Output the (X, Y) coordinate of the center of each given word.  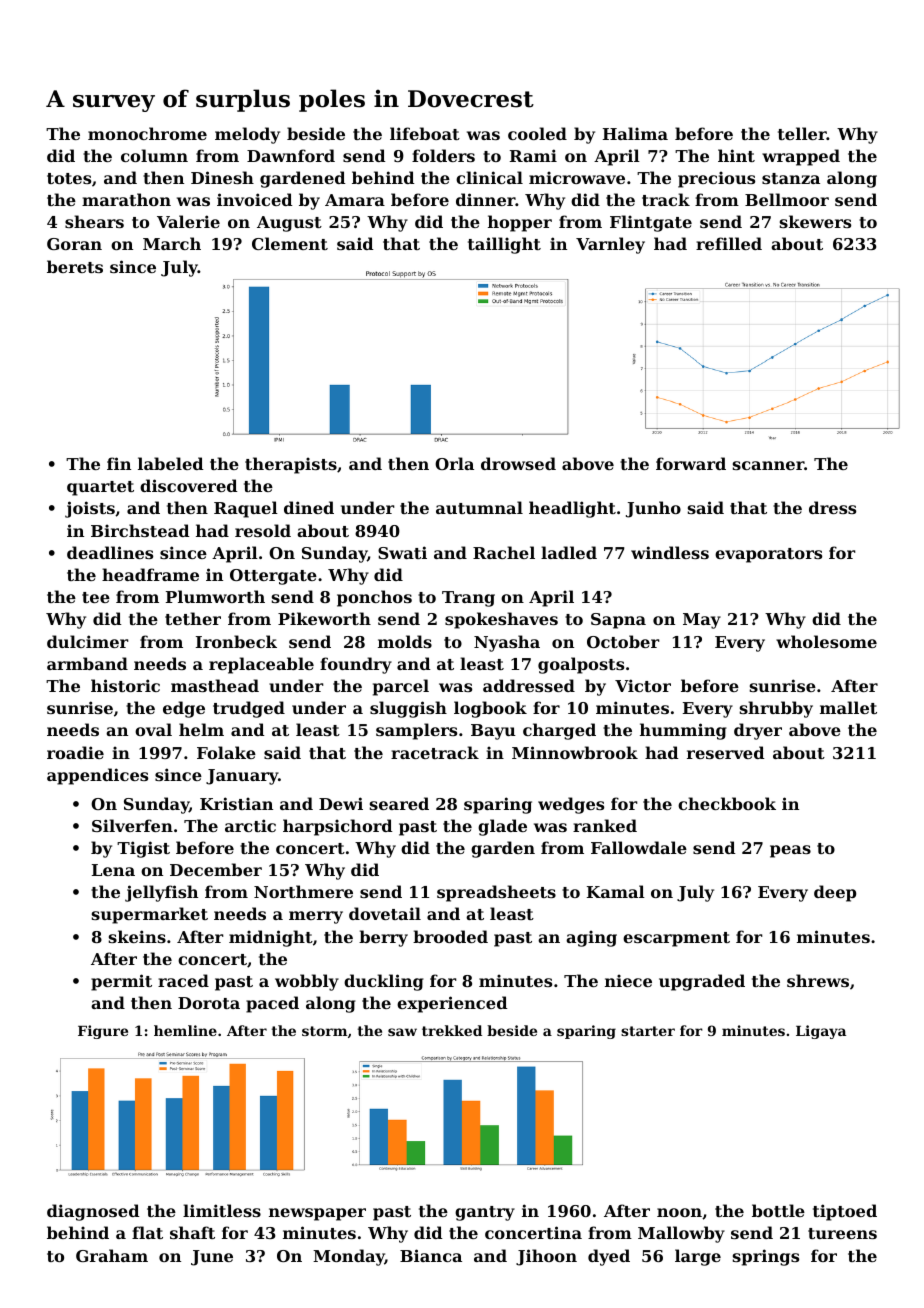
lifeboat (425, 133)
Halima (635, 133)
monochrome (147, 133)
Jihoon (546, 1257)
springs (766, 1257)
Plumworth (215, 596)
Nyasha (507, 643)
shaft (192, 1232)
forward (691, 463)
